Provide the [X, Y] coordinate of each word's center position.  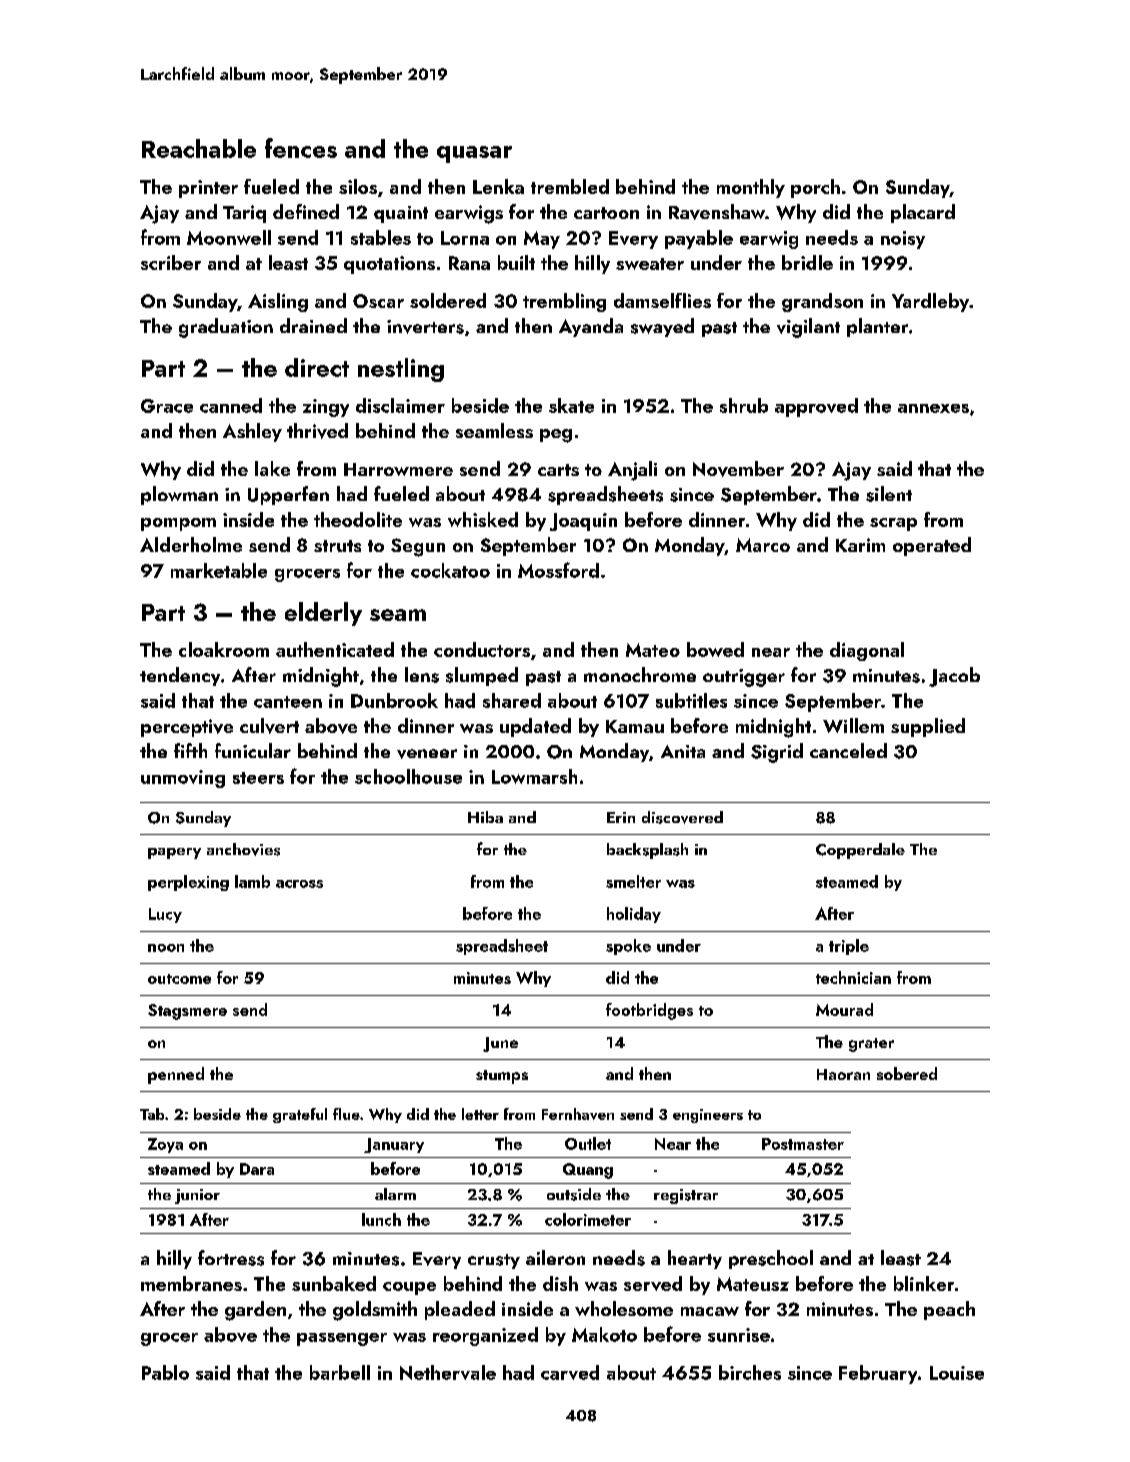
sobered [907, 1073]
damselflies [662, 300]
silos [358, 186]
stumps [502, 1077]
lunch [381, 1219]
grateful [300, 1115]
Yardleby [930, 302]
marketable [219, 570]
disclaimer [400, 405]
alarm [395, 1194]
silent [889, 494]
